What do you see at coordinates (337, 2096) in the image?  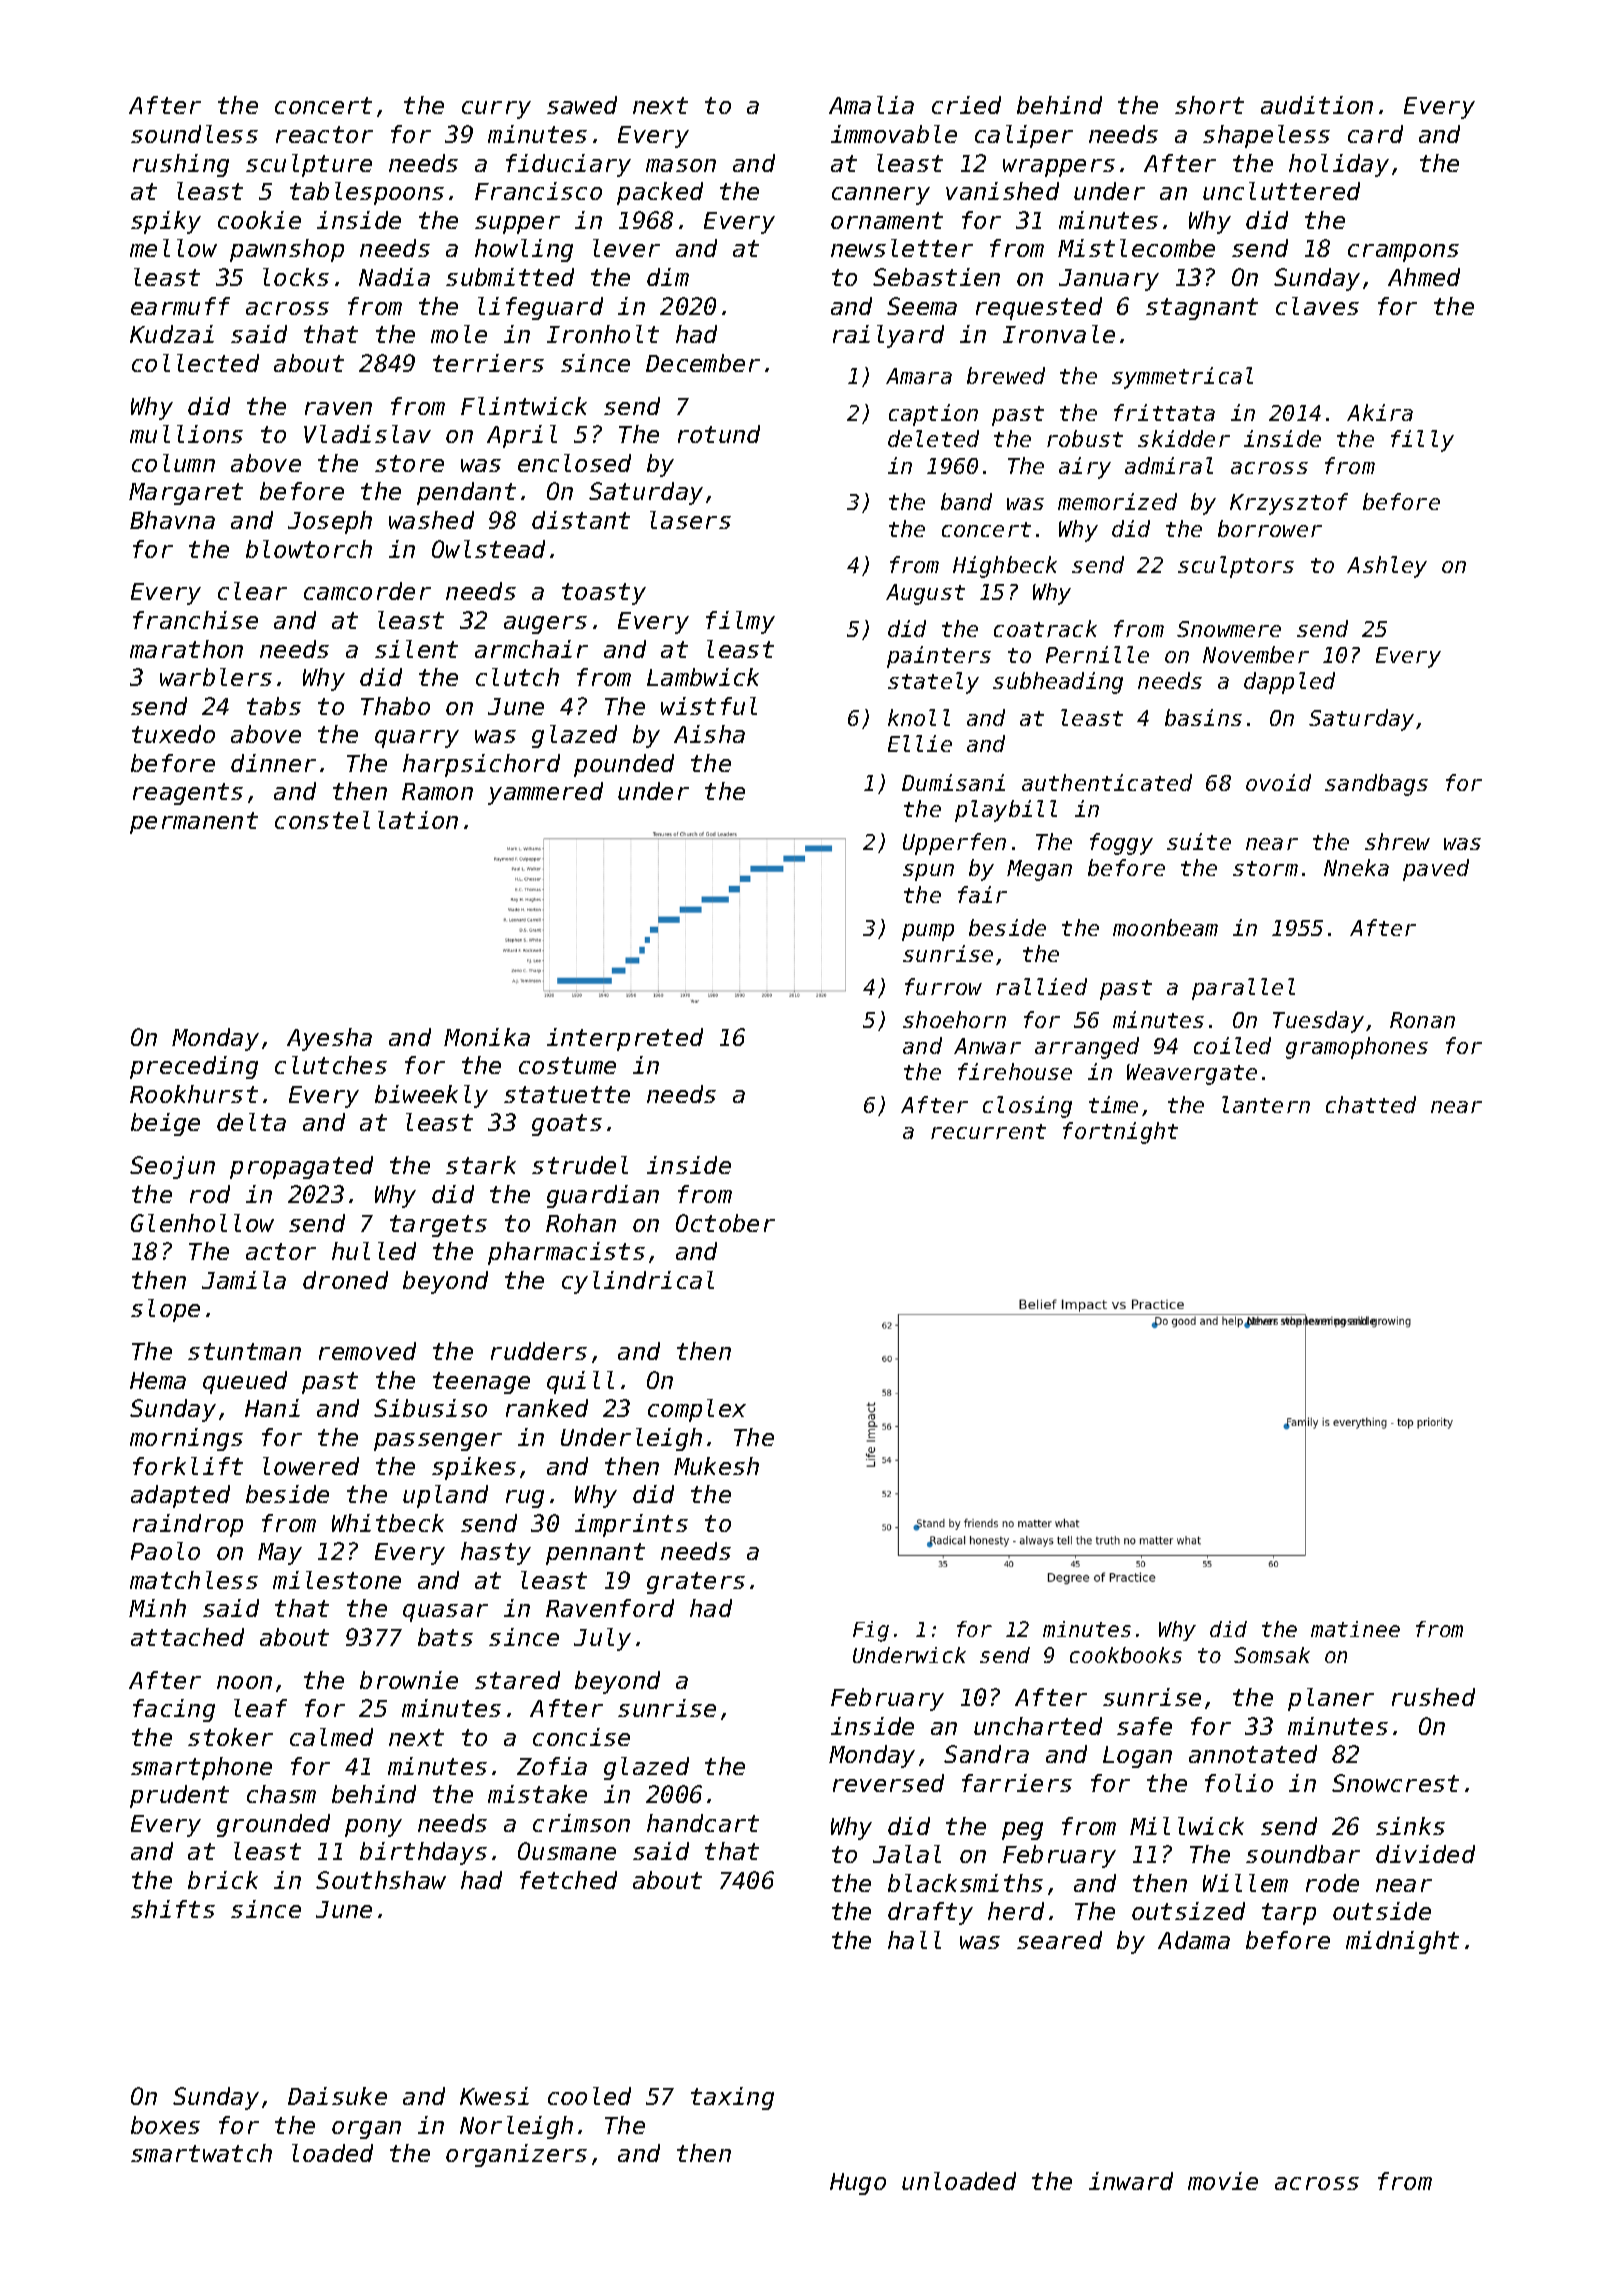 I see `Daisuke` at bounding box center [337, 2096].
